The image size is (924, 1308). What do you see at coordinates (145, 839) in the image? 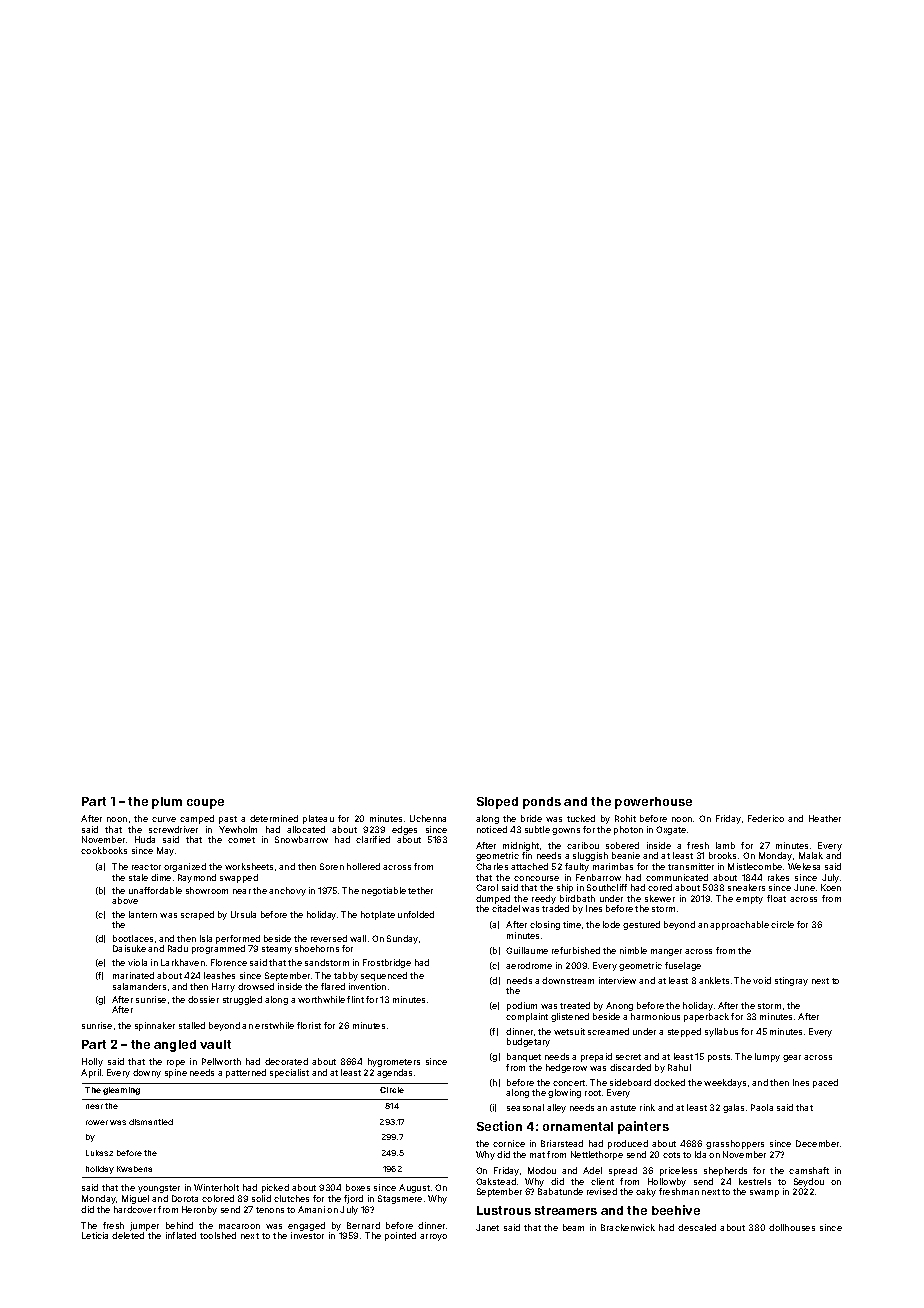
I see `Huda` at bounding box center [145, 839].
